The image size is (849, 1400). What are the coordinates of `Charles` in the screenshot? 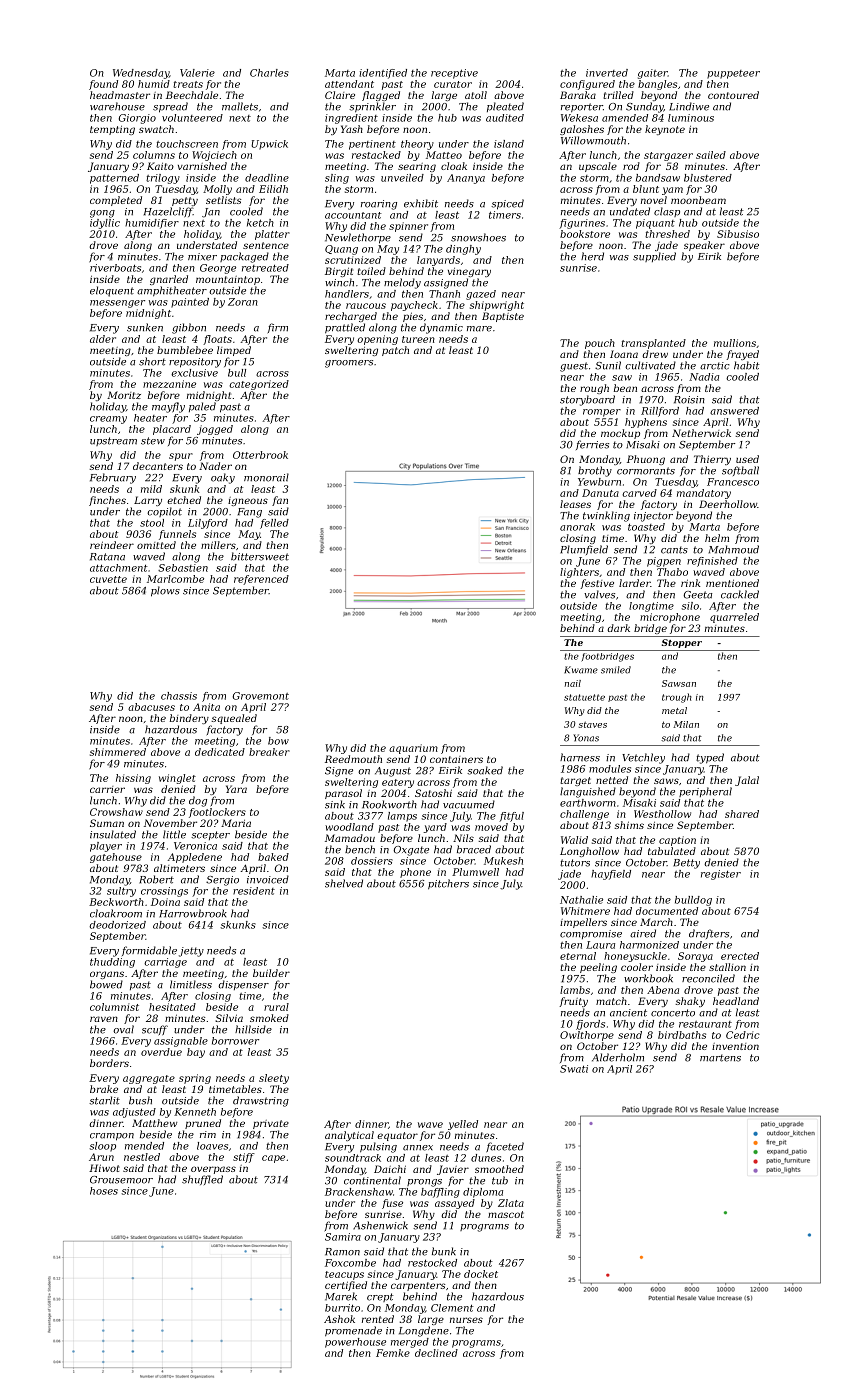 It's located at (269, 73).
